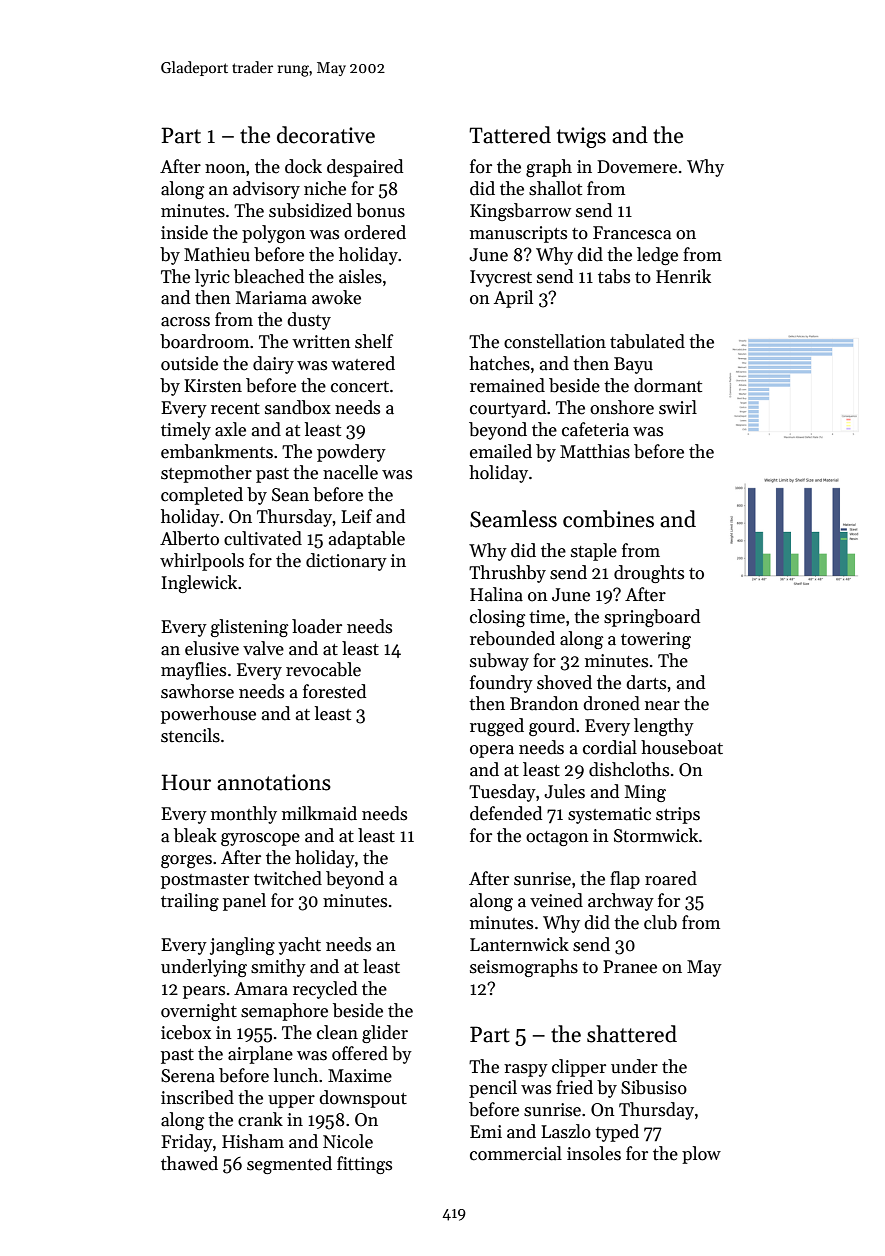 This image has width=885, height=1256. What do you see at coordinates (683, 276) in the image?
I see `Henrik` at bounding box center [683, 276].
